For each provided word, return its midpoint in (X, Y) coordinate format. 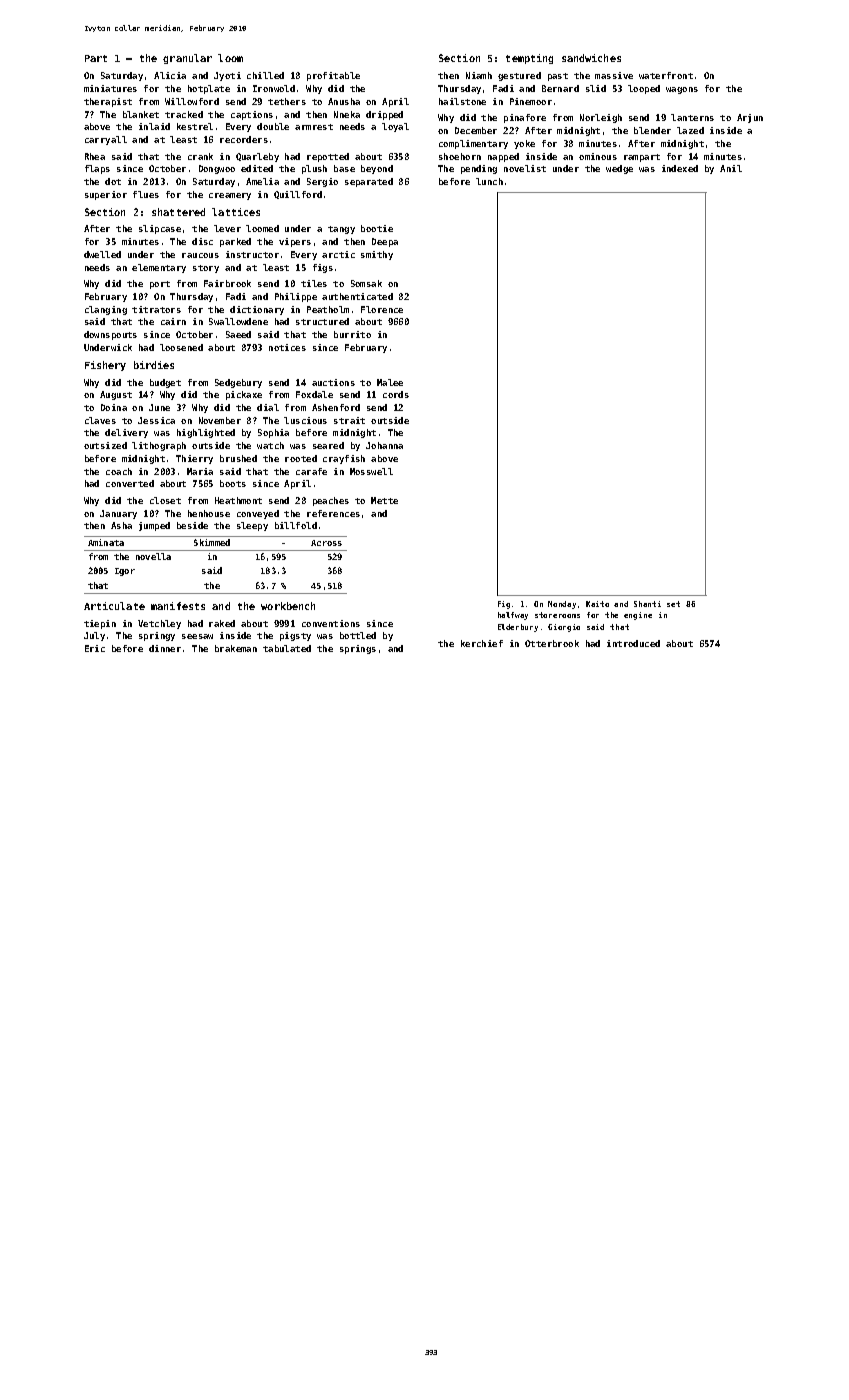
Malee (390, 382)
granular (187, 59)
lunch (489, 181)
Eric (95, 648)
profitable (333, 76)
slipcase (160, 229)
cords (396, 394)
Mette (384, 500)
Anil (731, 168)
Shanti (647, 604)
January (118, 514)
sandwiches (591, 58)
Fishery (105, 366)
